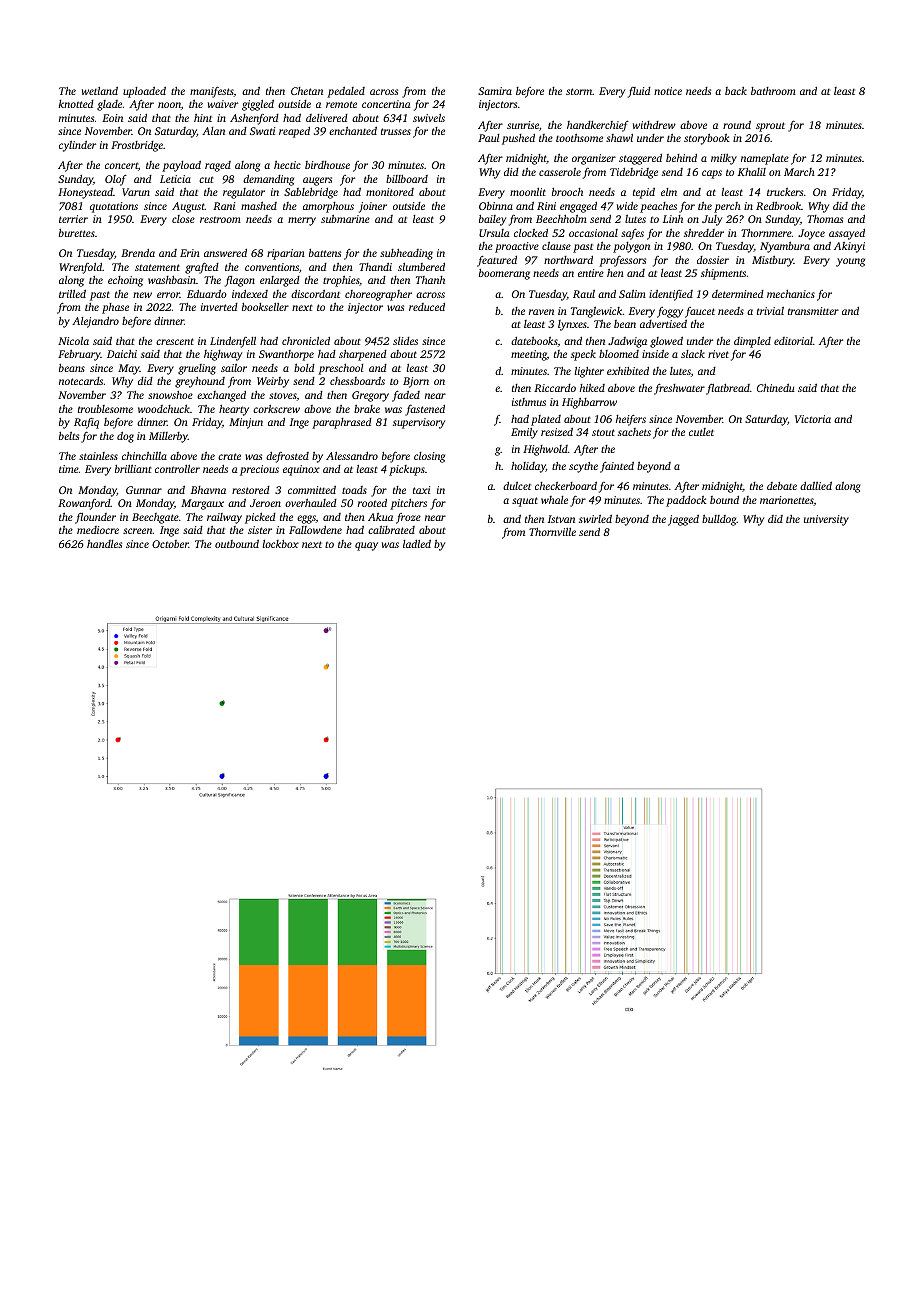 The width and height of the screenshot is (924, 1308). Describe the element at coordinates (373, 207) in the screenshot. I see `joiner` at that location.
